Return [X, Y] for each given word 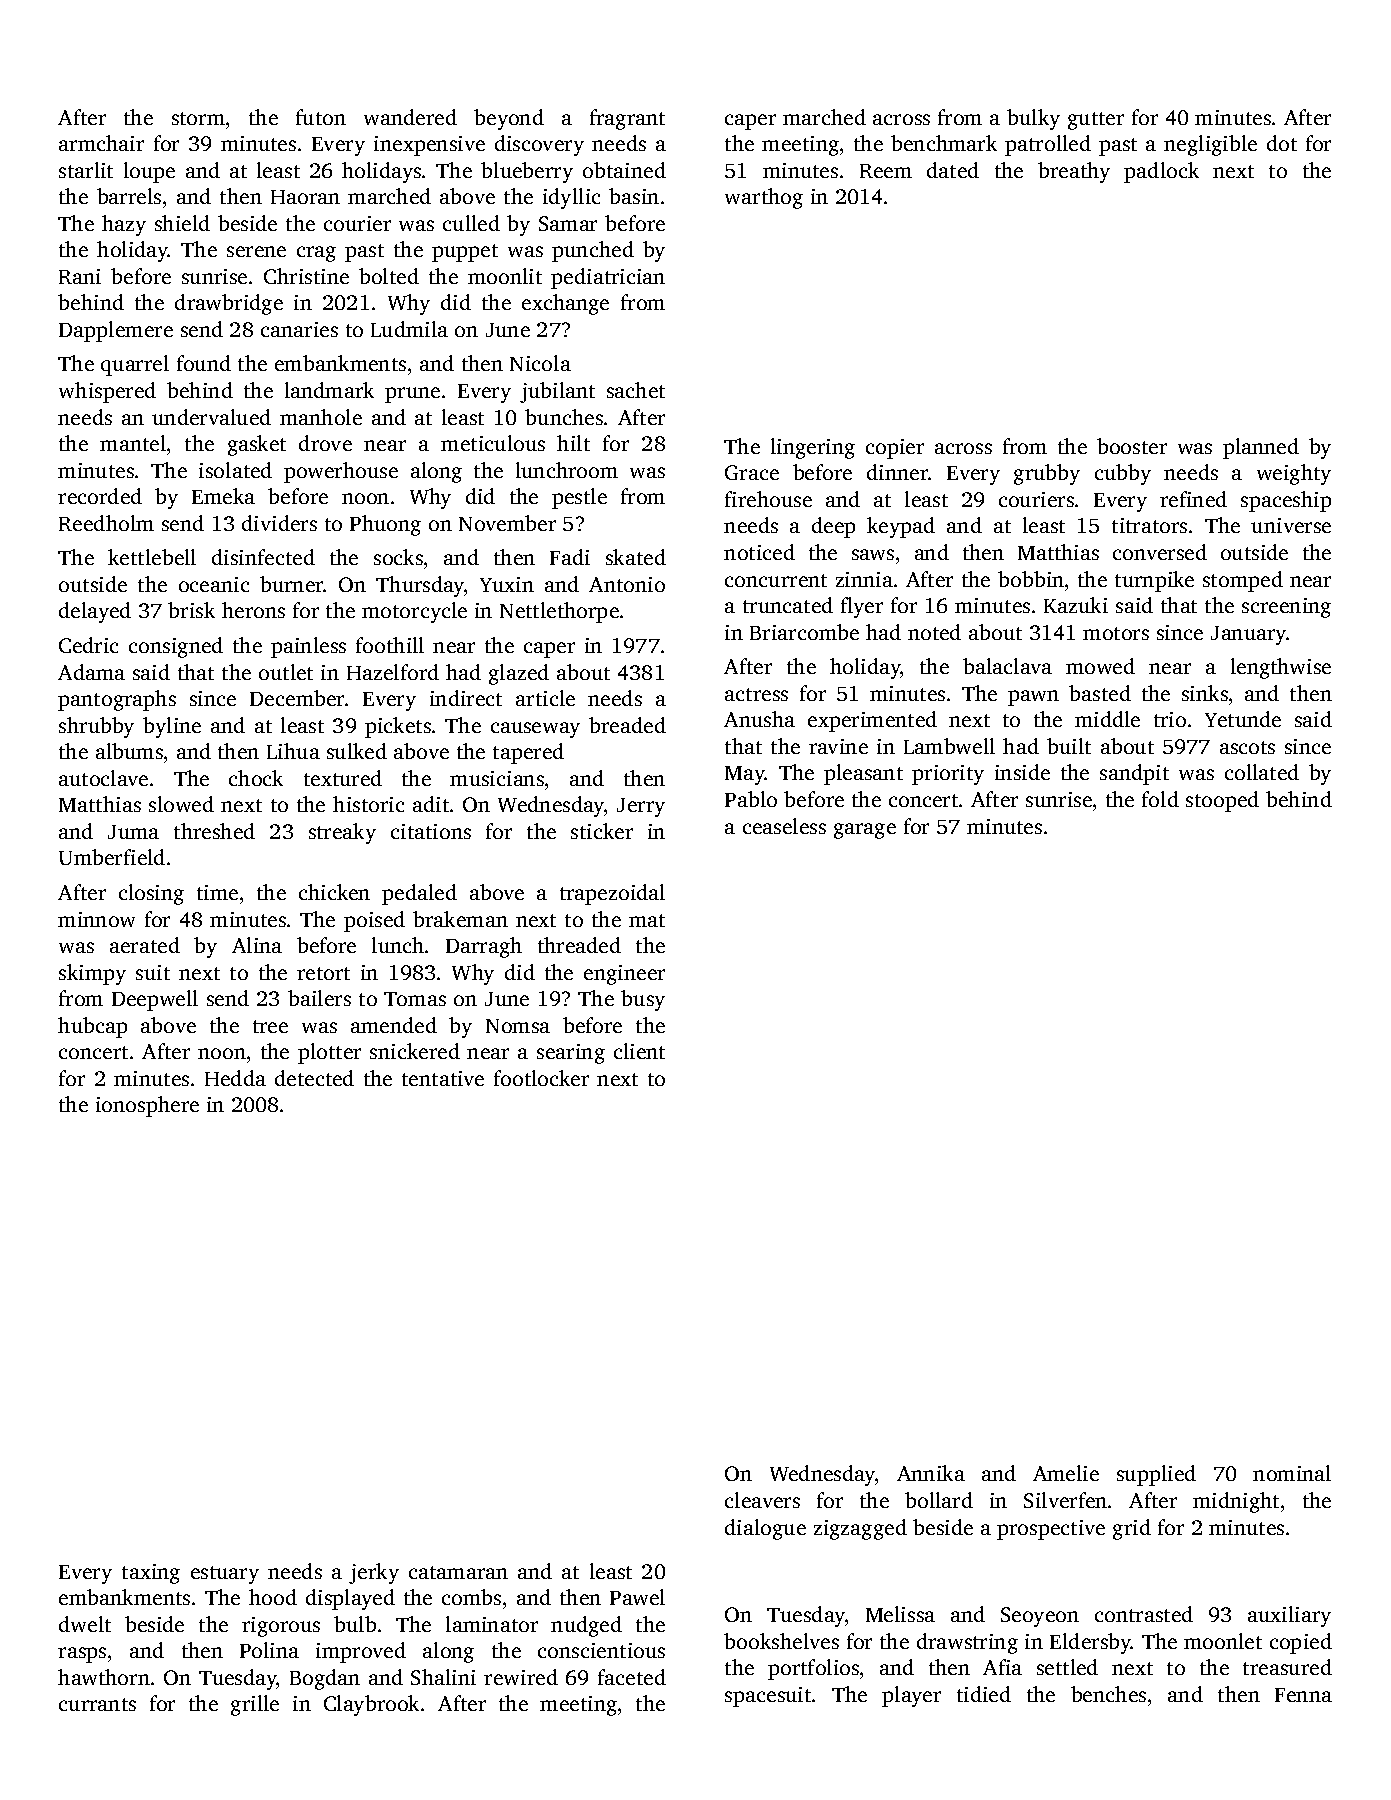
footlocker [541, 1078]
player [911, 1696]
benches [1108, 1694]
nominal [1292, 1473]
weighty [1294, 474]
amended [394, 1025]
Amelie [1066, 1473]
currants [97, 1704]
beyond [509, 119]
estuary [225, 1575]
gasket [257, 445]
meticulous [493, 443]
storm [198, 118]
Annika [931, 1473]
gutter [1096, 121]
